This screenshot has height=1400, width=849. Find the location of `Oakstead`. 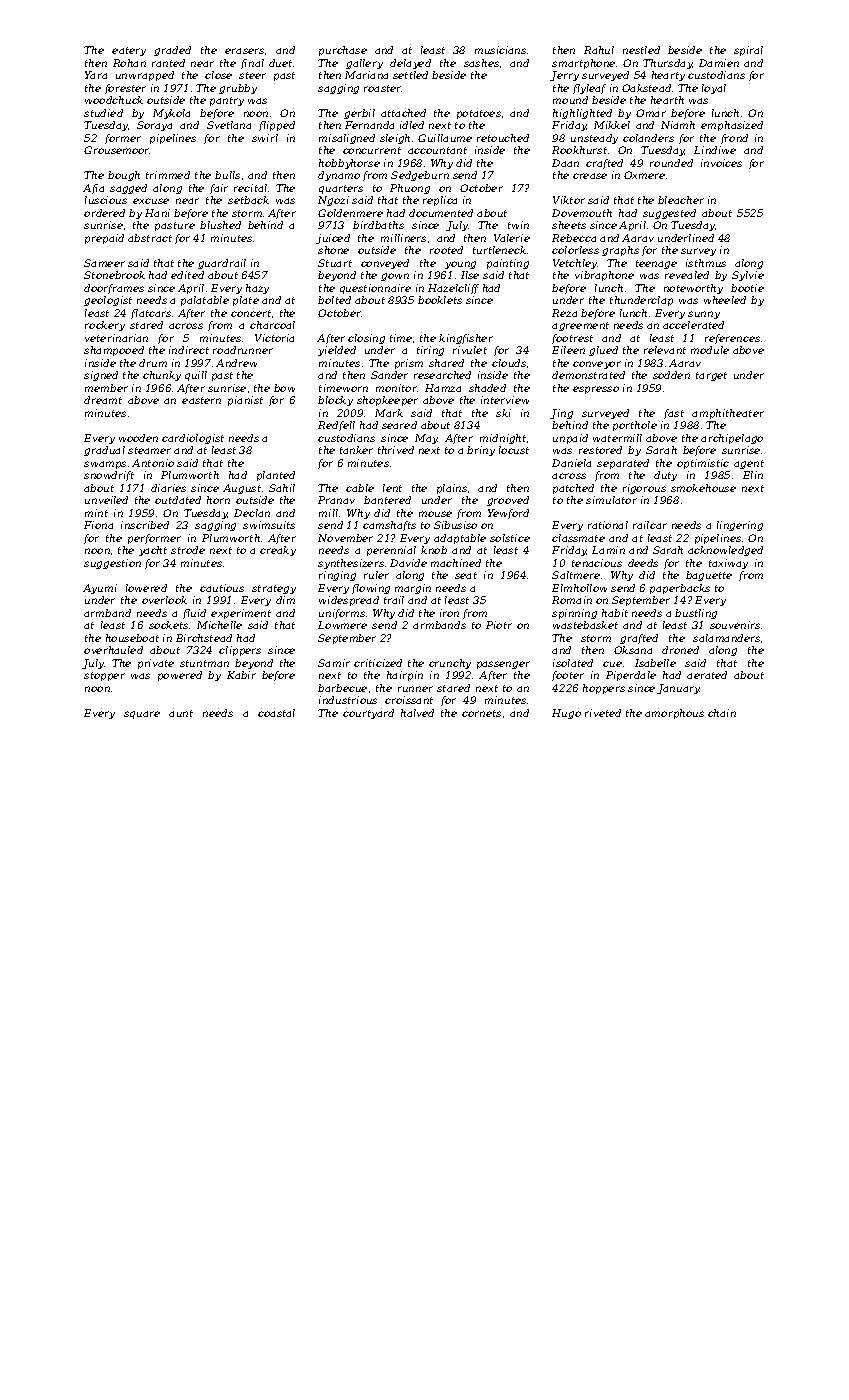

Oakstead is located at coordinates (646, 88).
